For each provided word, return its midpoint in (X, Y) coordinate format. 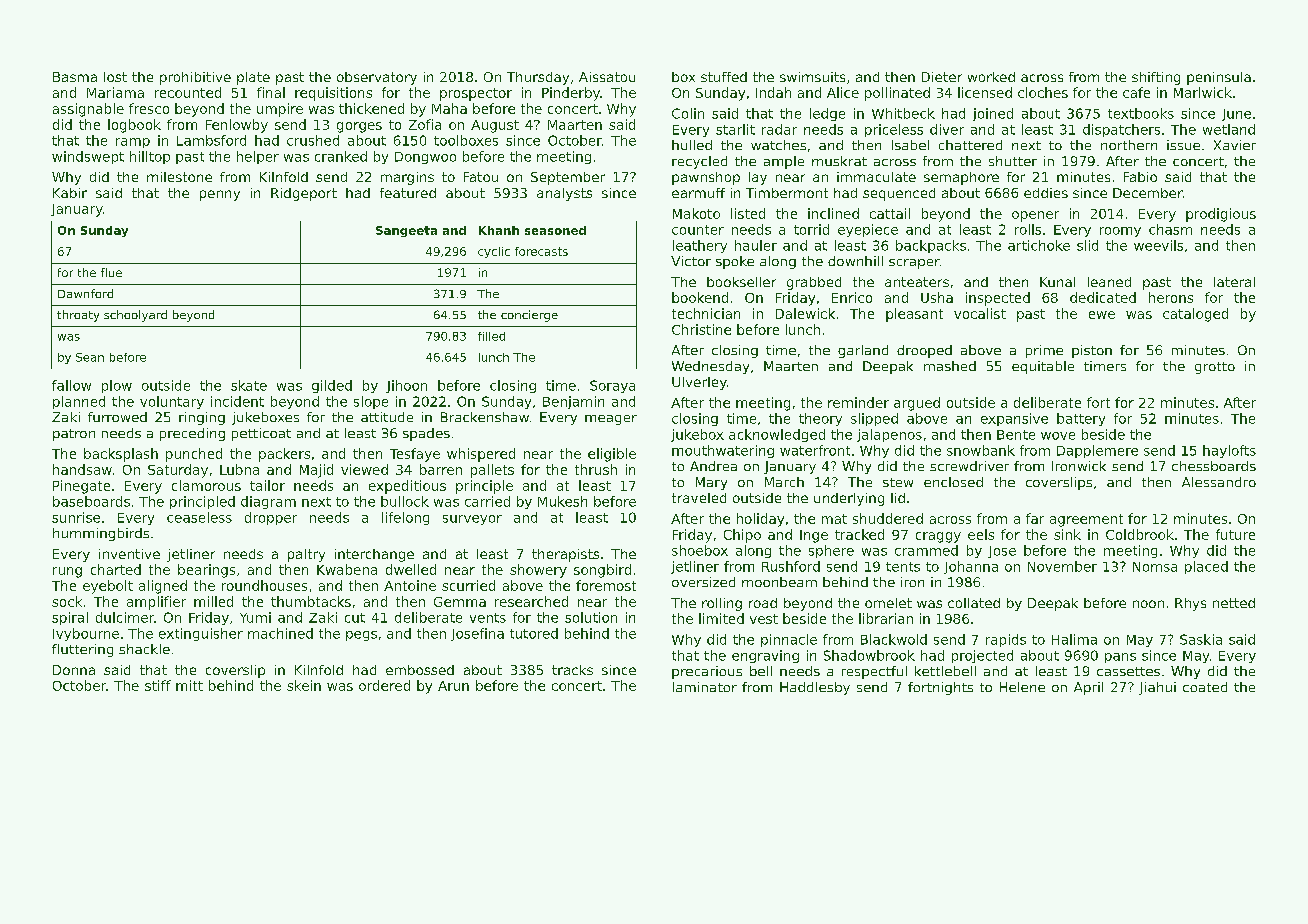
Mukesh (562, 501)
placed (1206, 567)
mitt (189, 685)
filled (491, 336)
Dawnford (85, 293)
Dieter (942, 77)
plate (253, 78)
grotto (1215, 368)
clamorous (206, 485)
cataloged (1195, 315)
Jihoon (406, 386)
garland (863, 351)
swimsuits (812, 77)
